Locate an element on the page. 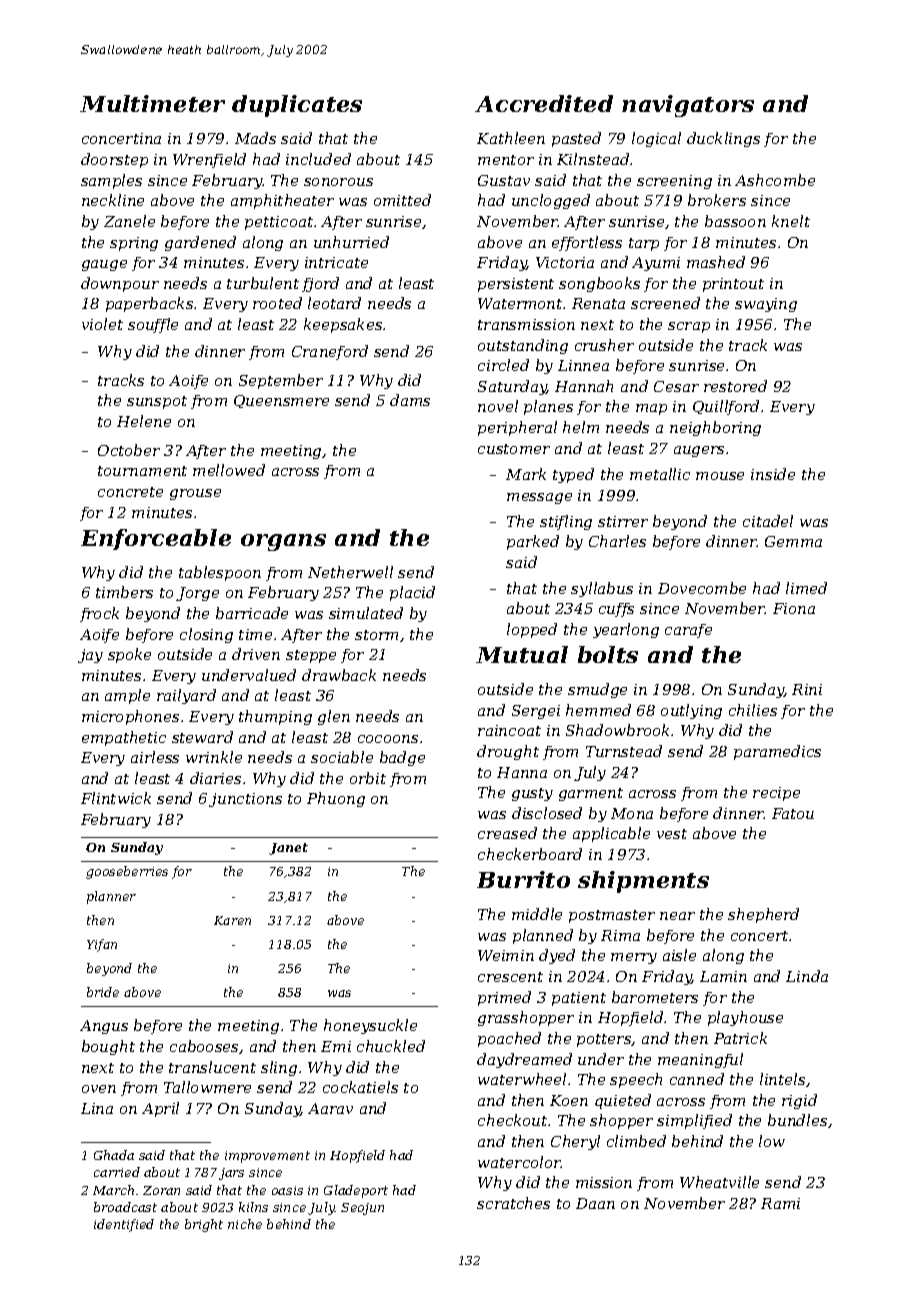 The height and width of the document is (1302, 916). Seojun is located at coordinates (362, 1209).
